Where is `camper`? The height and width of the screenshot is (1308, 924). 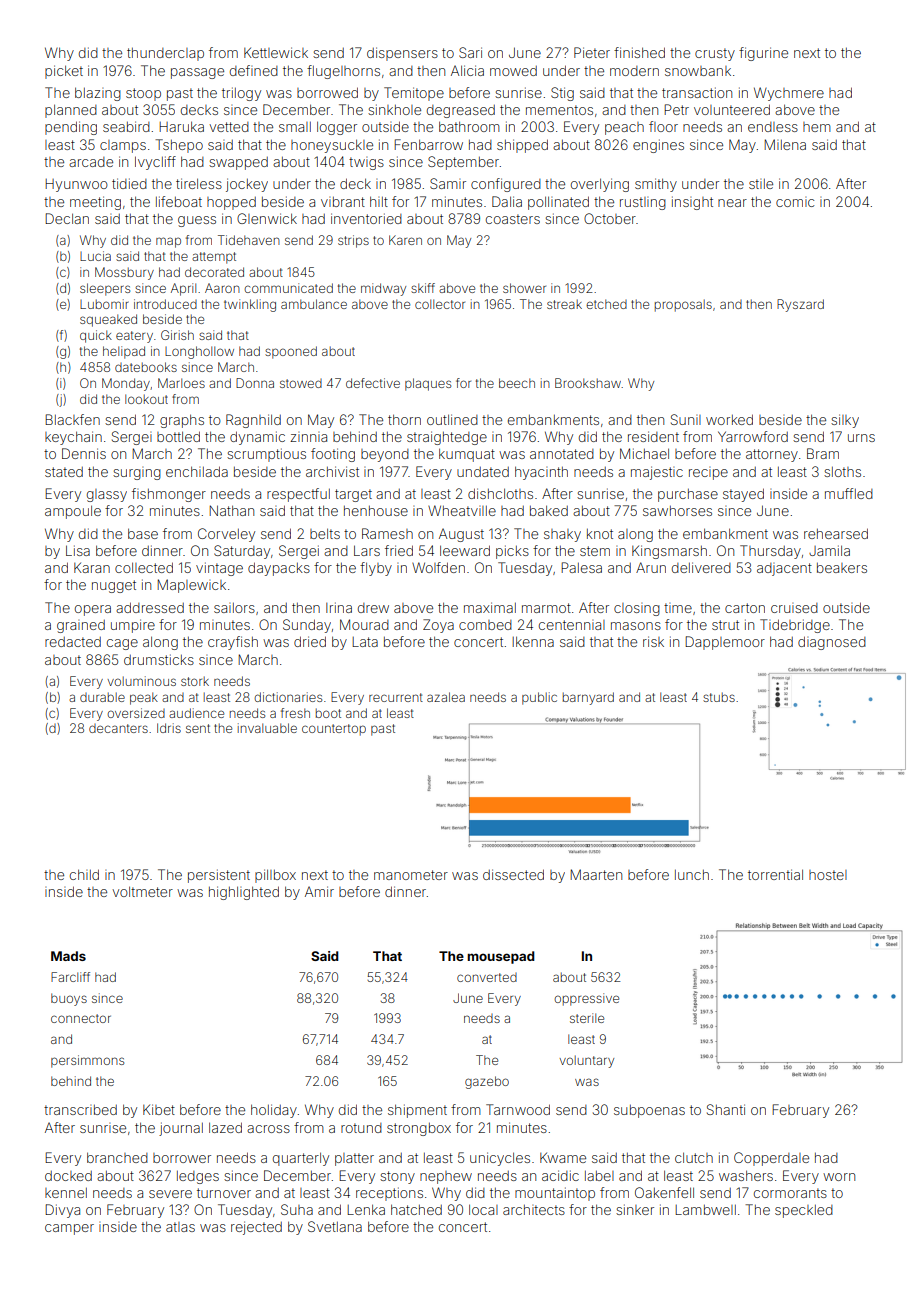
camper is located at coordinates (69, 1229).
